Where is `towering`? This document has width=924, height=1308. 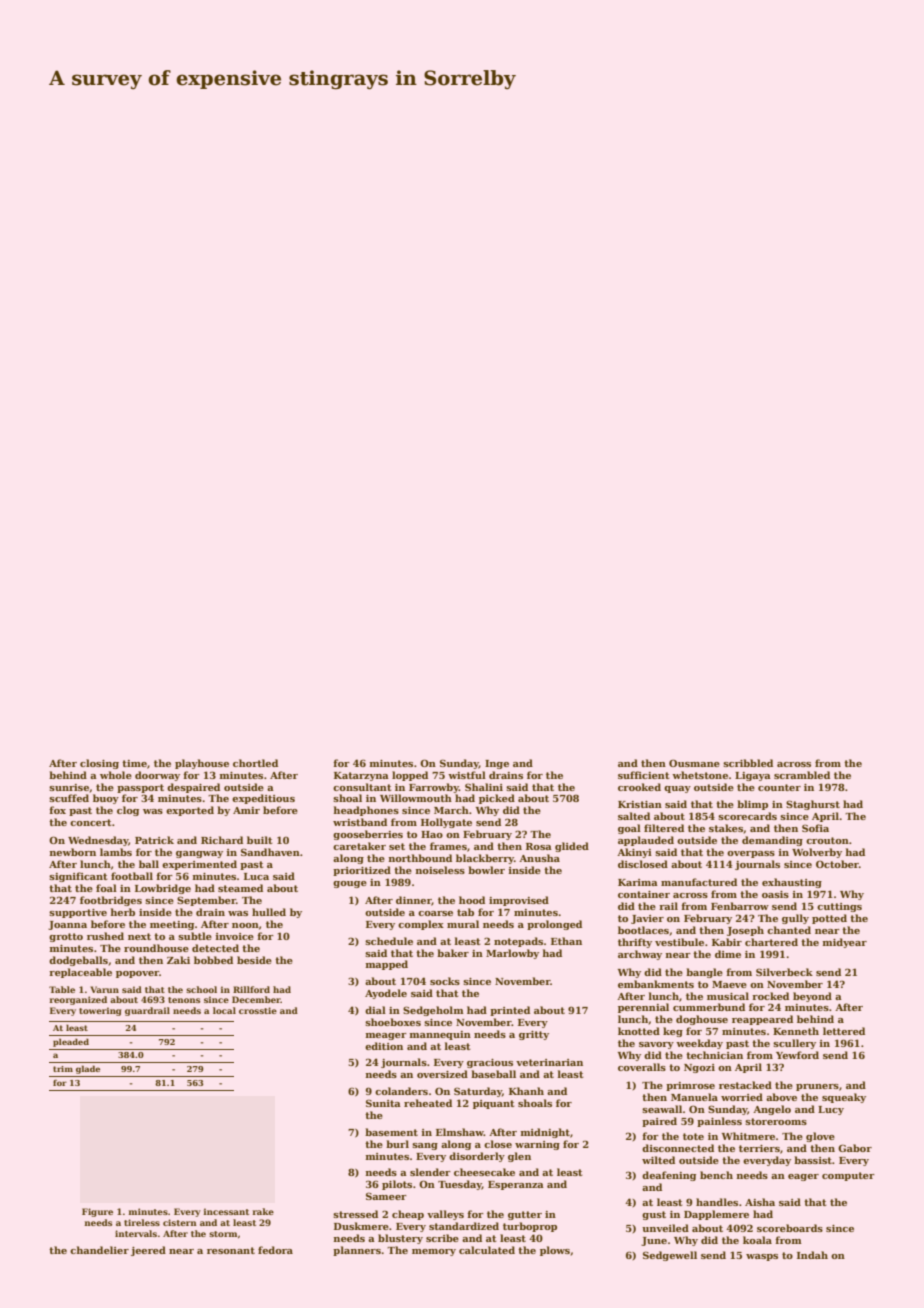 towering is located at coordinates (100, 1011).
